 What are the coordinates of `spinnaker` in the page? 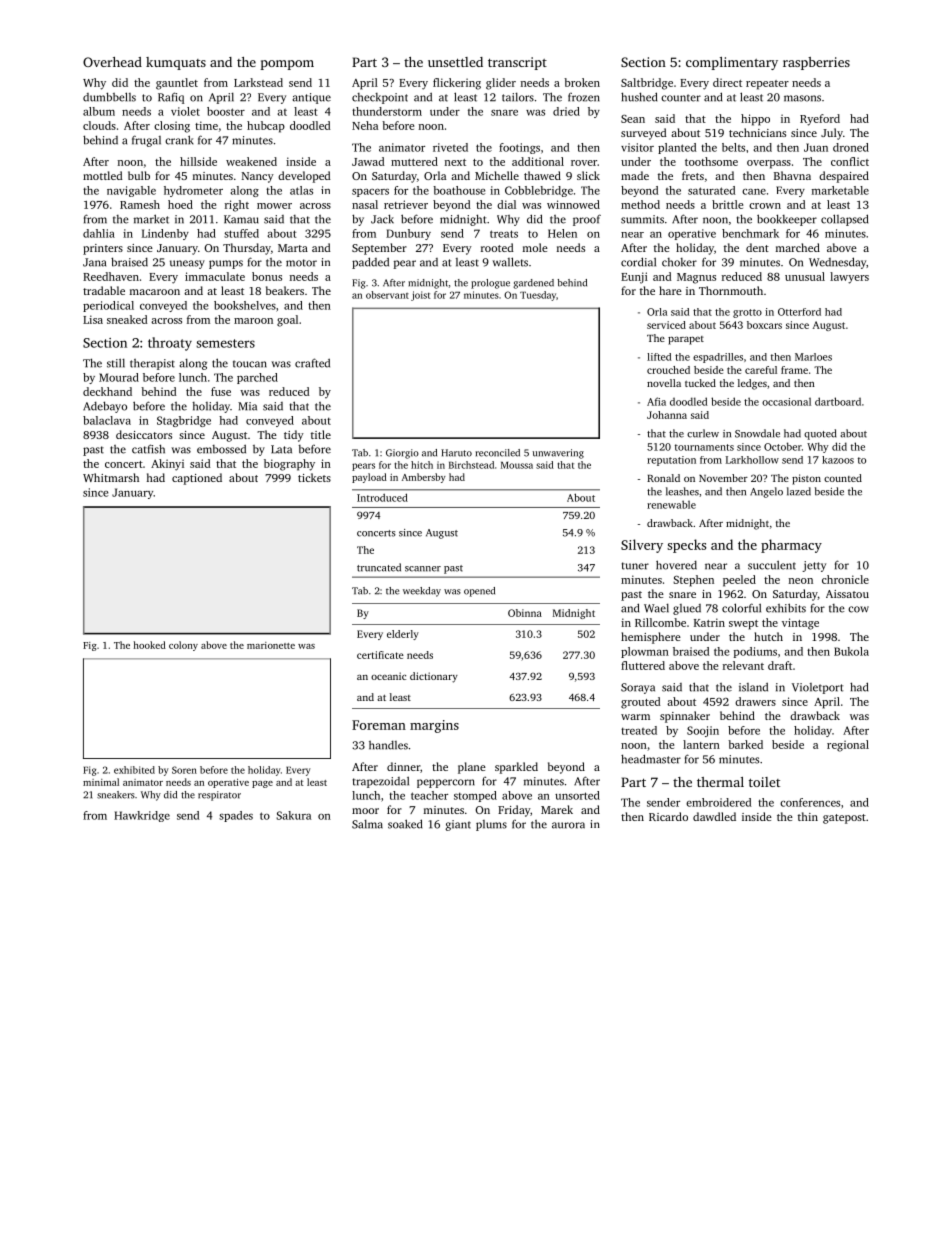 It's located at (685, 717).
